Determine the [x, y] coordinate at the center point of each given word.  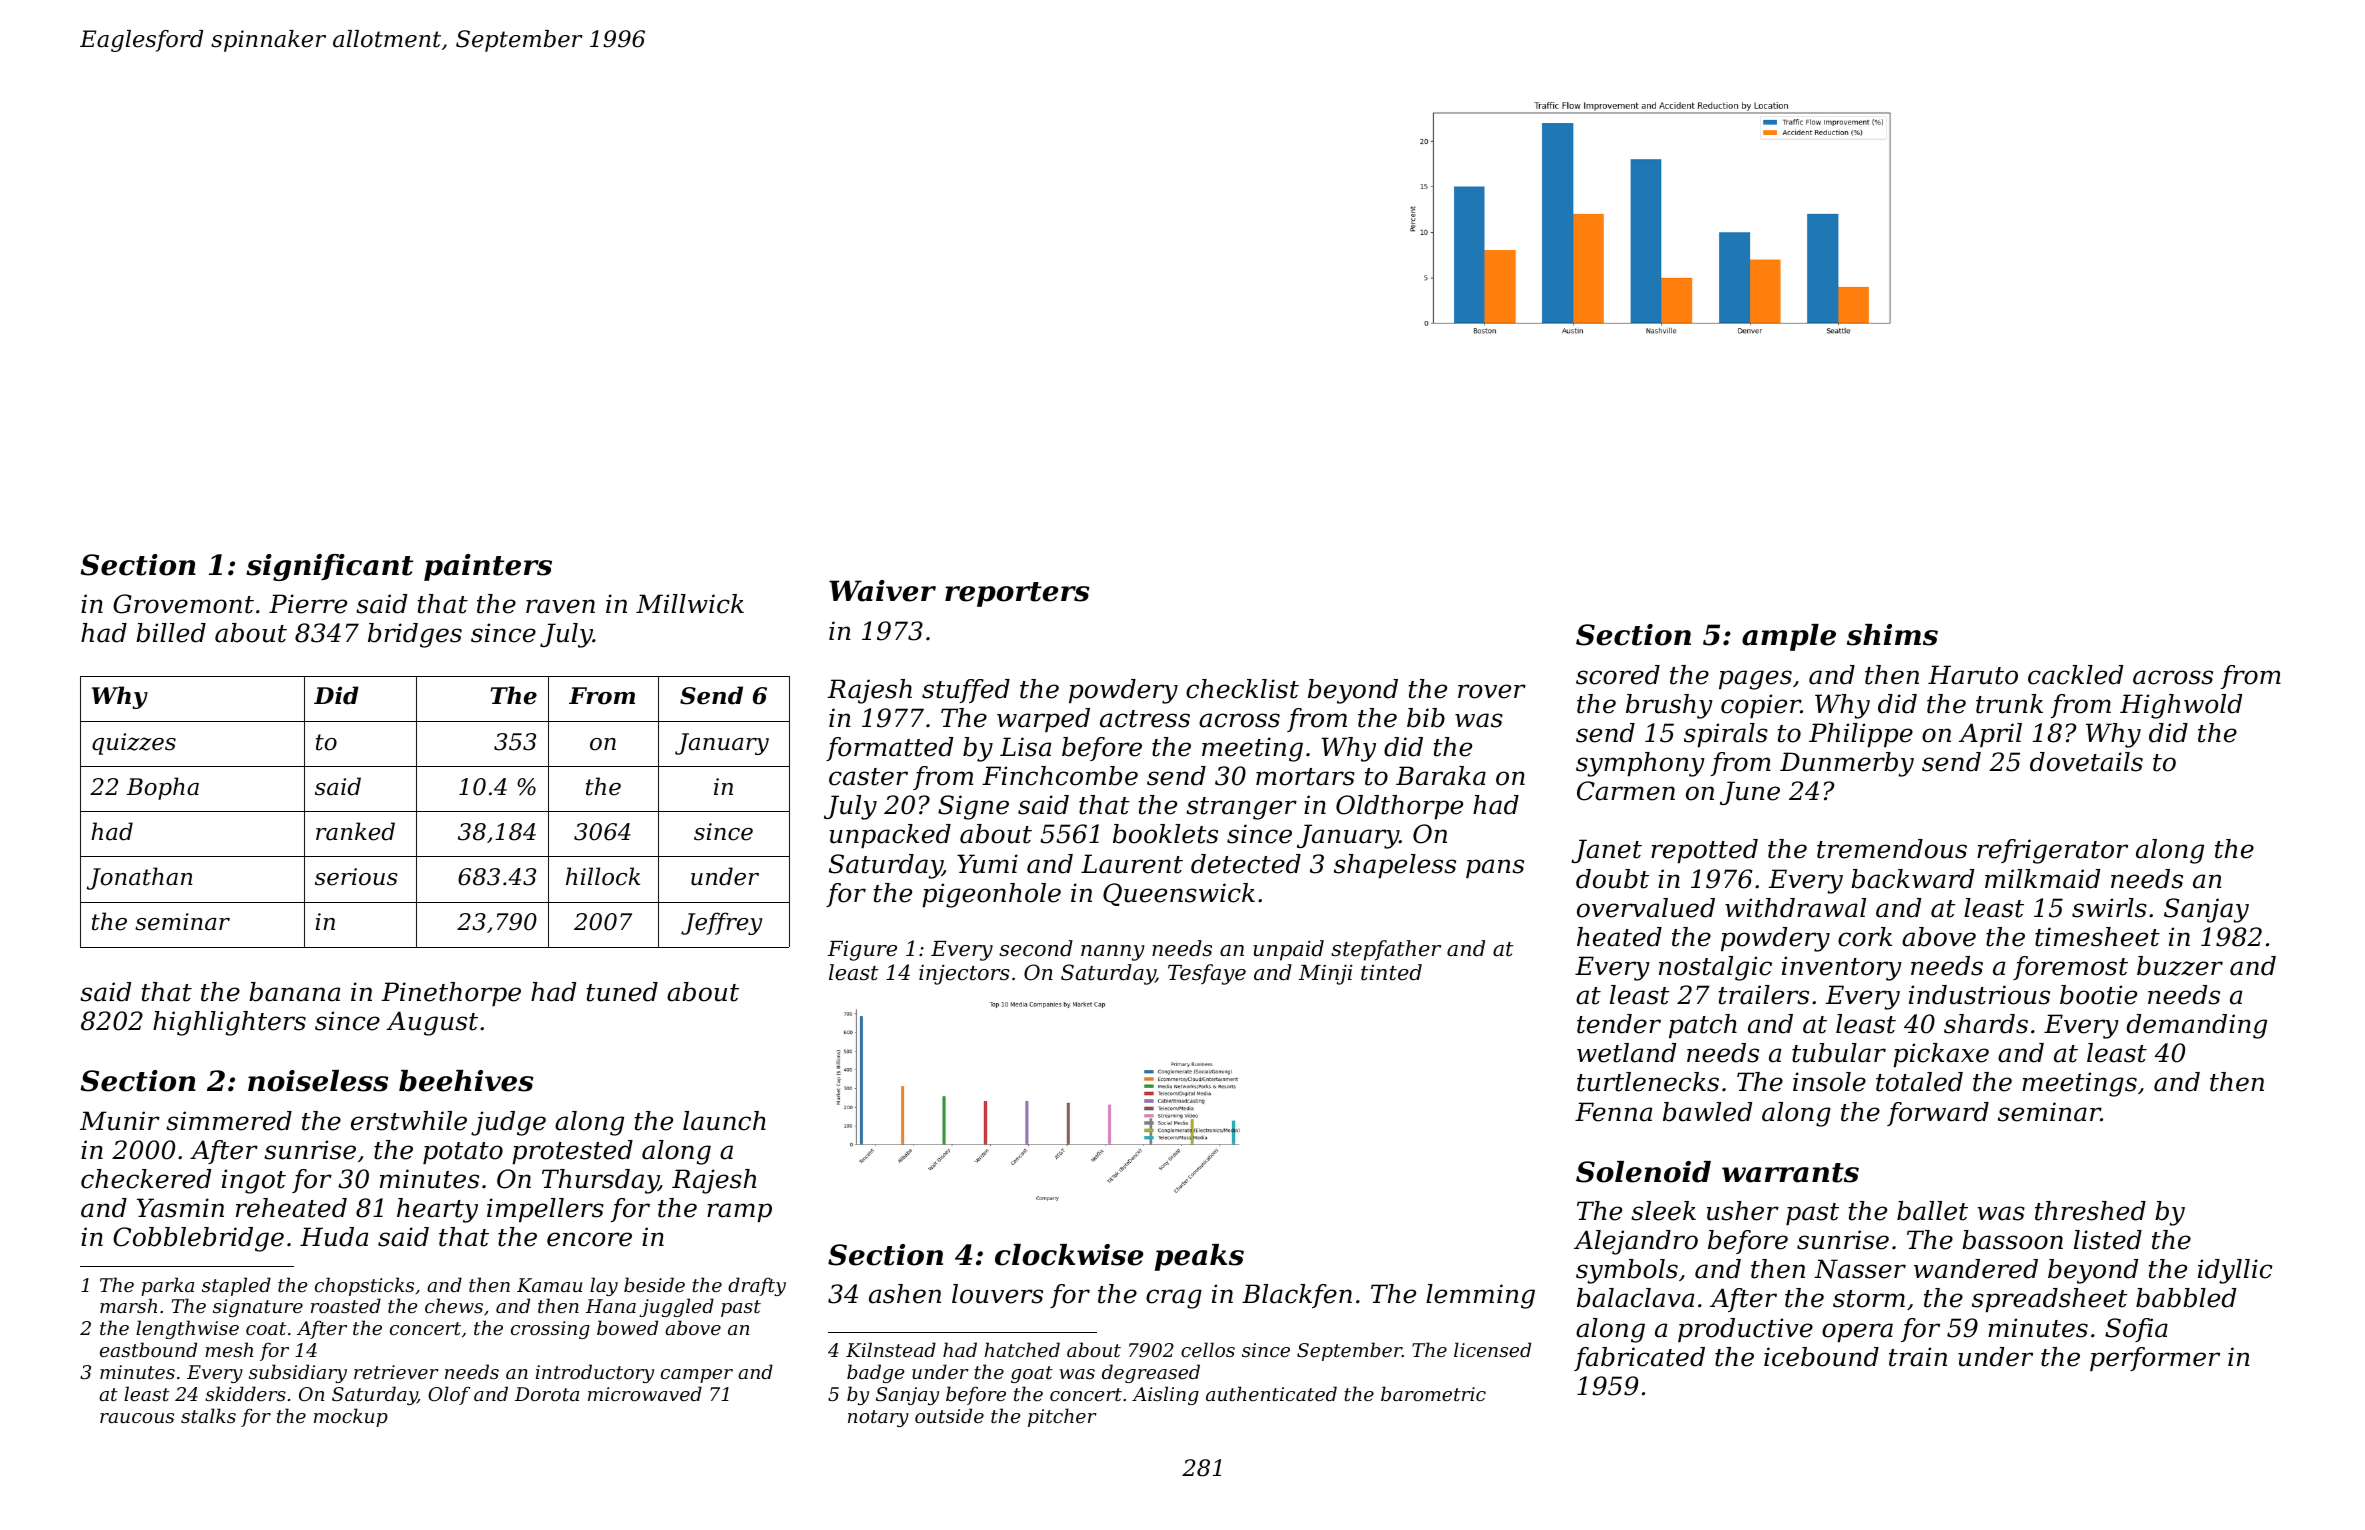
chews [454, 1305]
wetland [1626, 1053]
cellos [1208, 1349]
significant [329, 567]
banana [294, 992]
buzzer [2180, 966]
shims [1892, 635]
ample [1789, 637]
